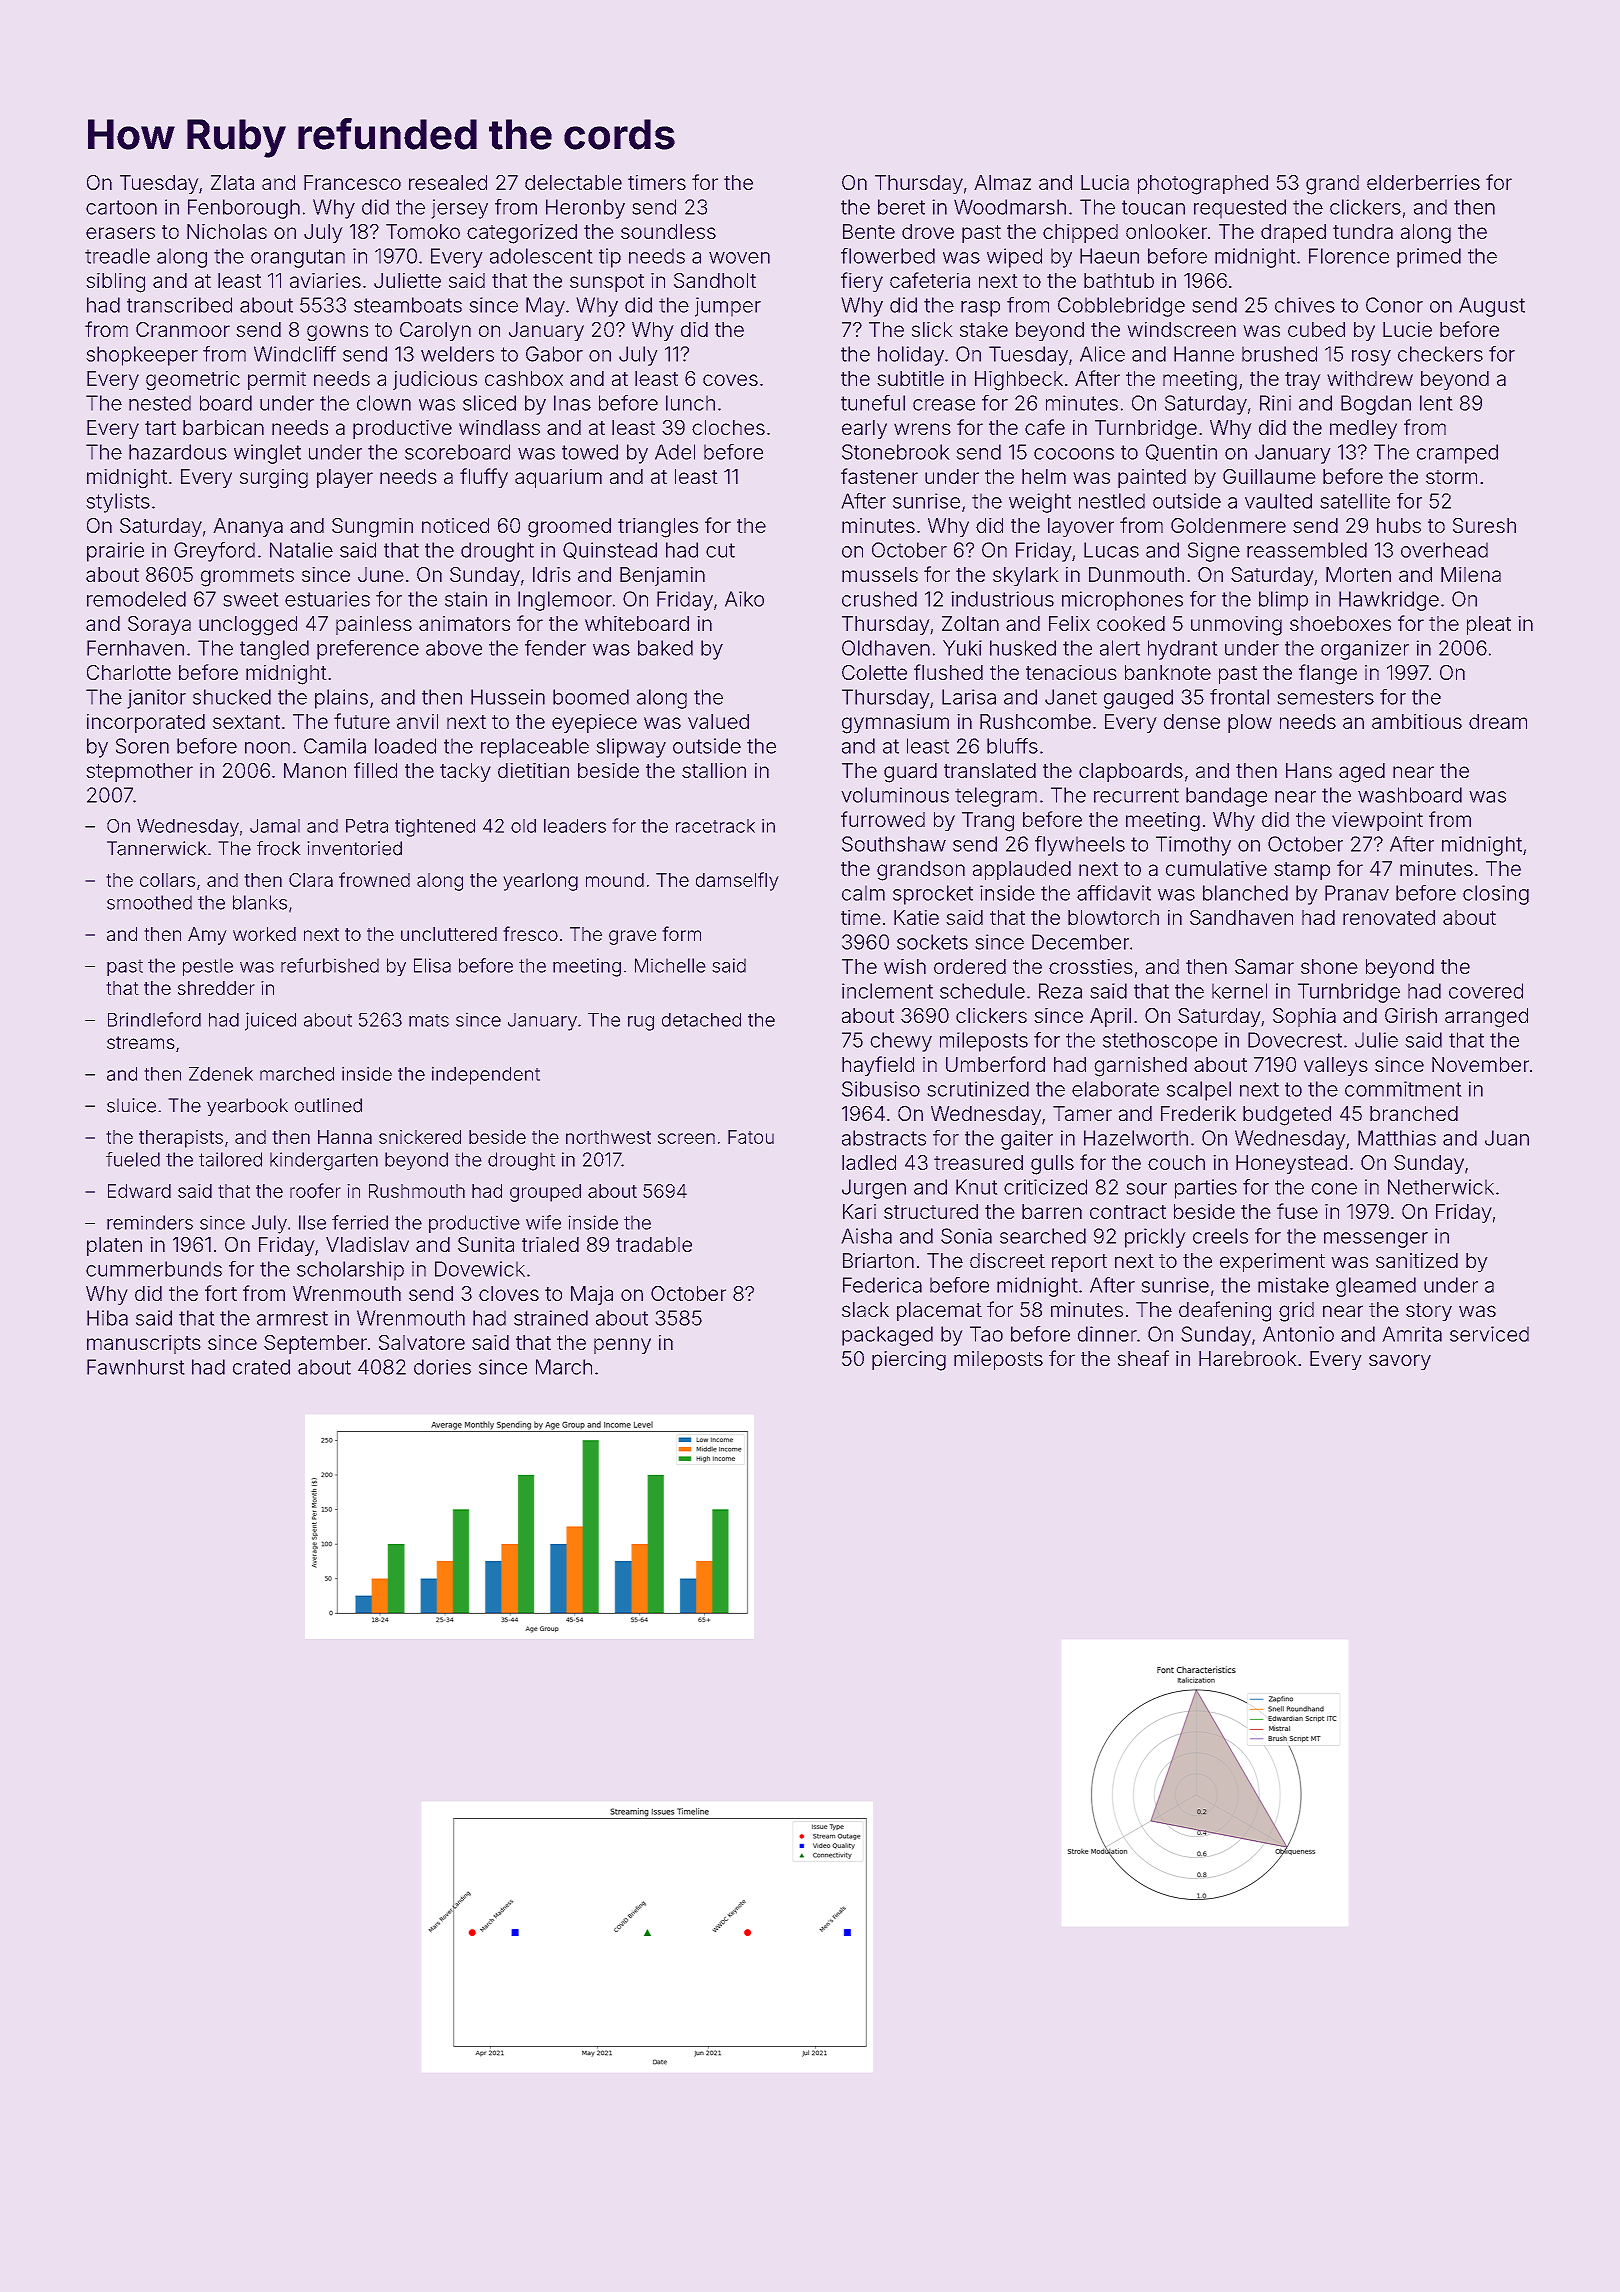 The width and height of the screenshot is (1620, 2292). Describe the element at coordinates (298, 258) in the screenshot. I see `orangutan` at that location.
